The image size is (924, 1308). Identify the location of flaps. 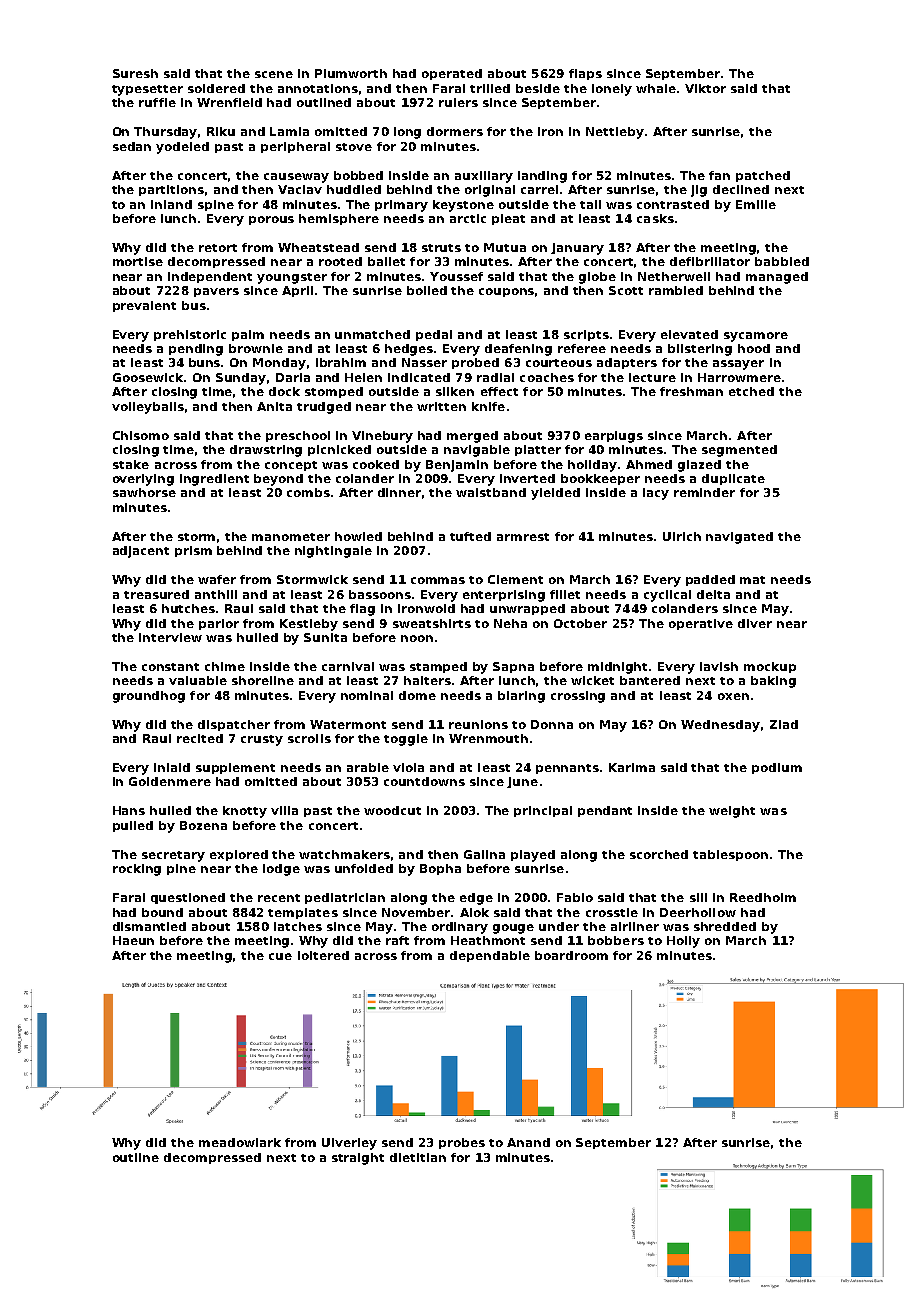
(585, 74).
